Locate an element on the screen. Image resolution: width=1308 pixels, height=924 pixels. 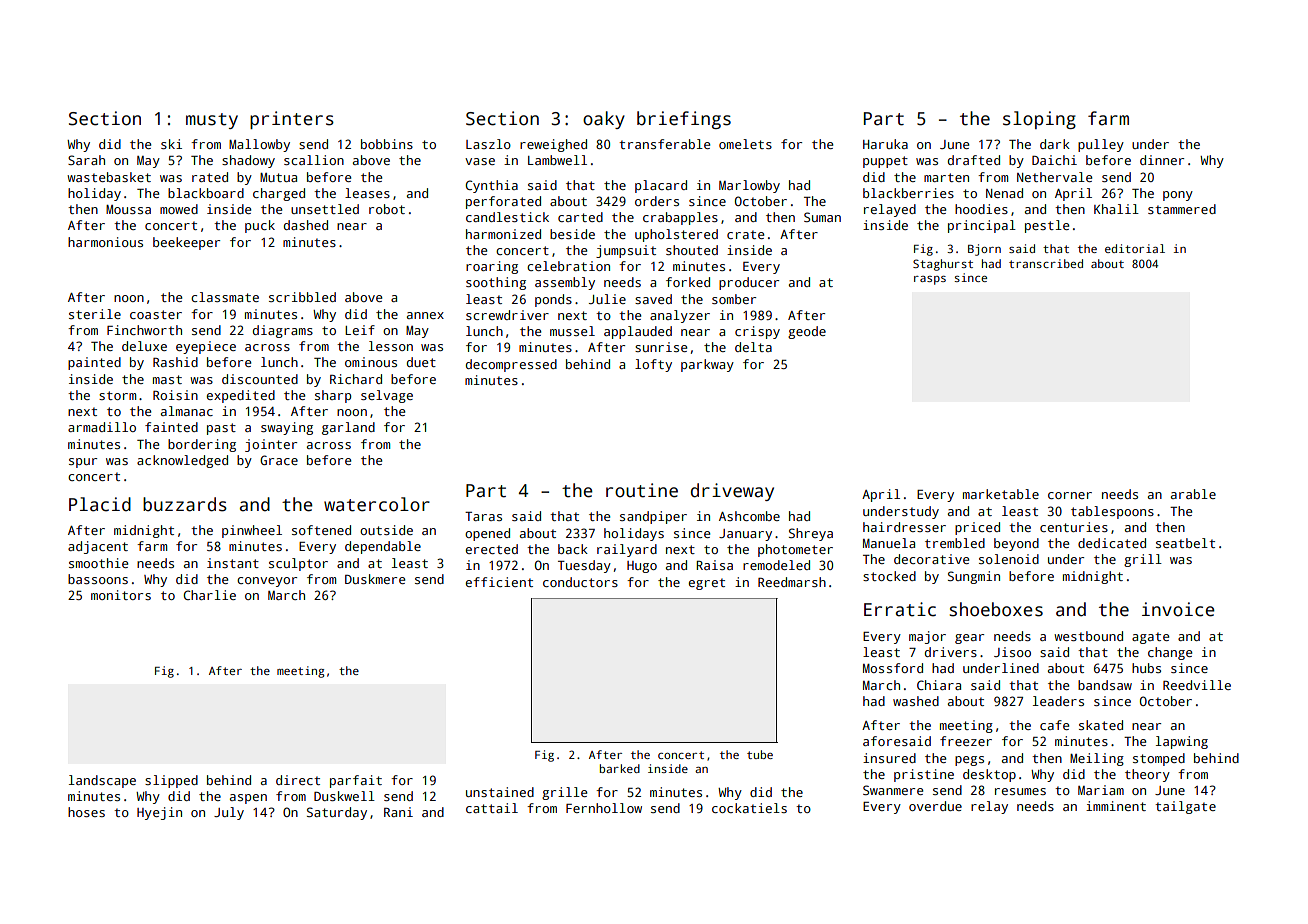
oaky is located at coordinates (604, 120).
